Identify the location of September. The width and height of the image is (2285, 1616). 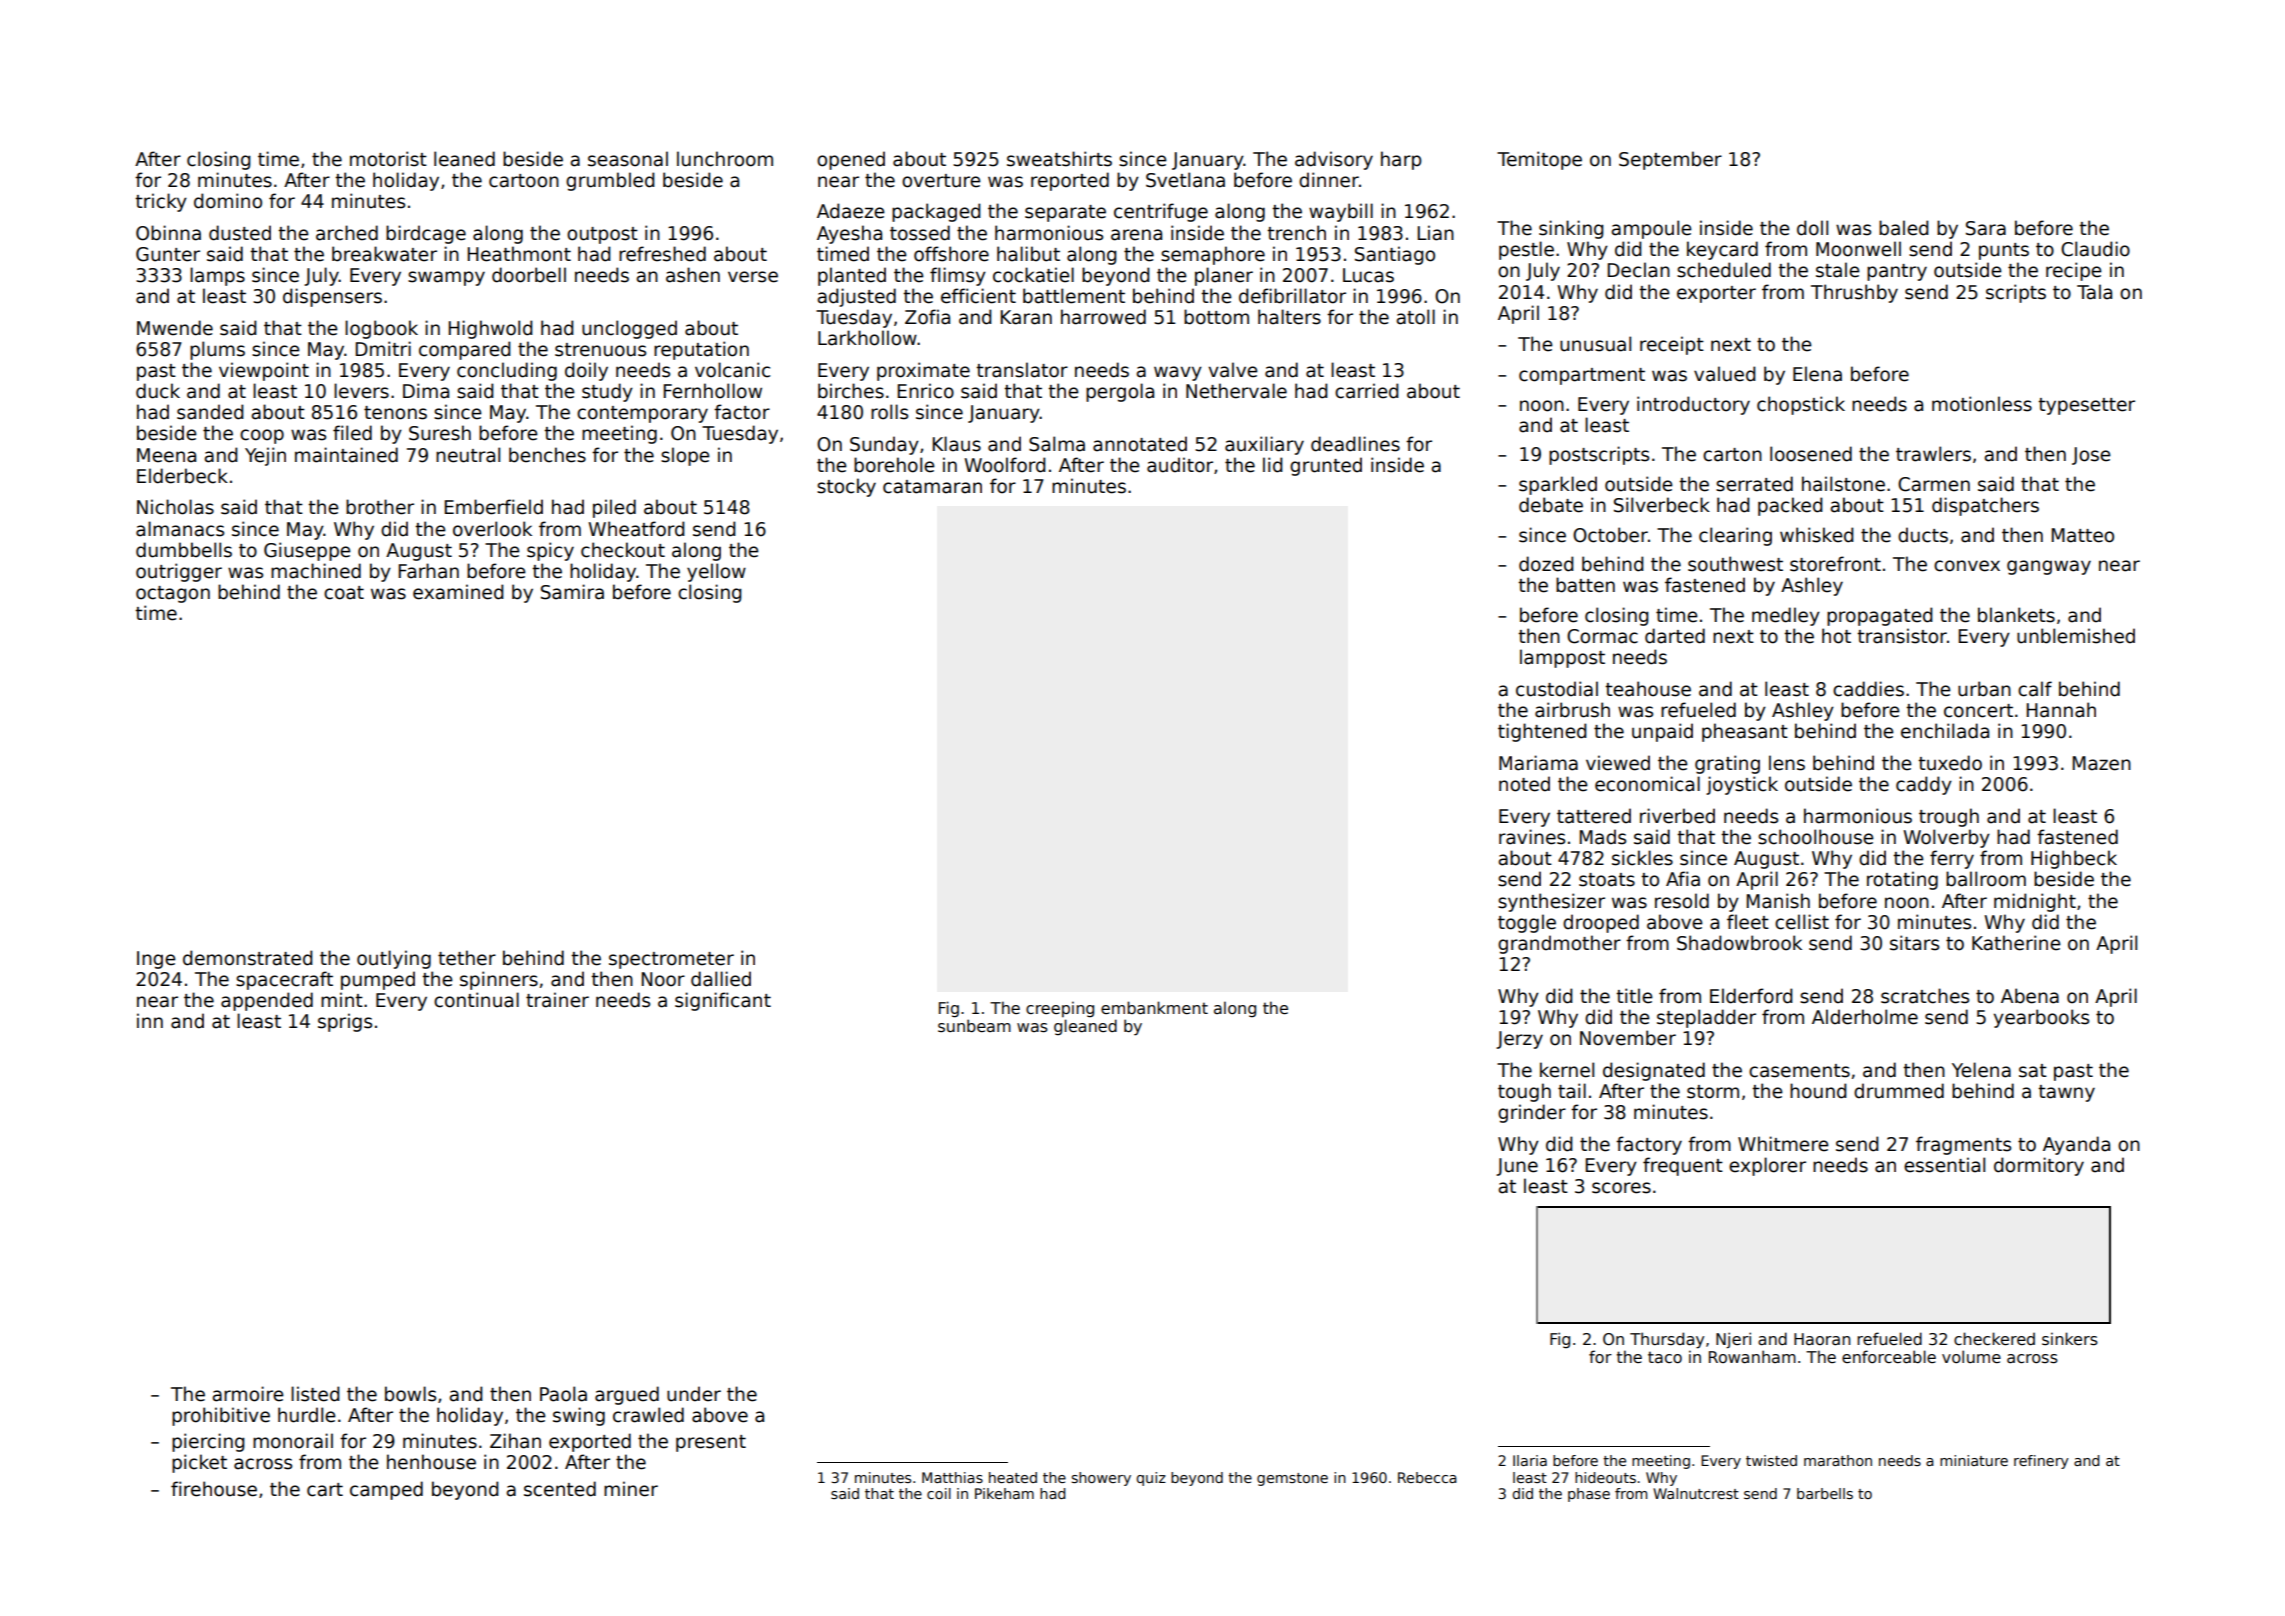
(1670, 160).
